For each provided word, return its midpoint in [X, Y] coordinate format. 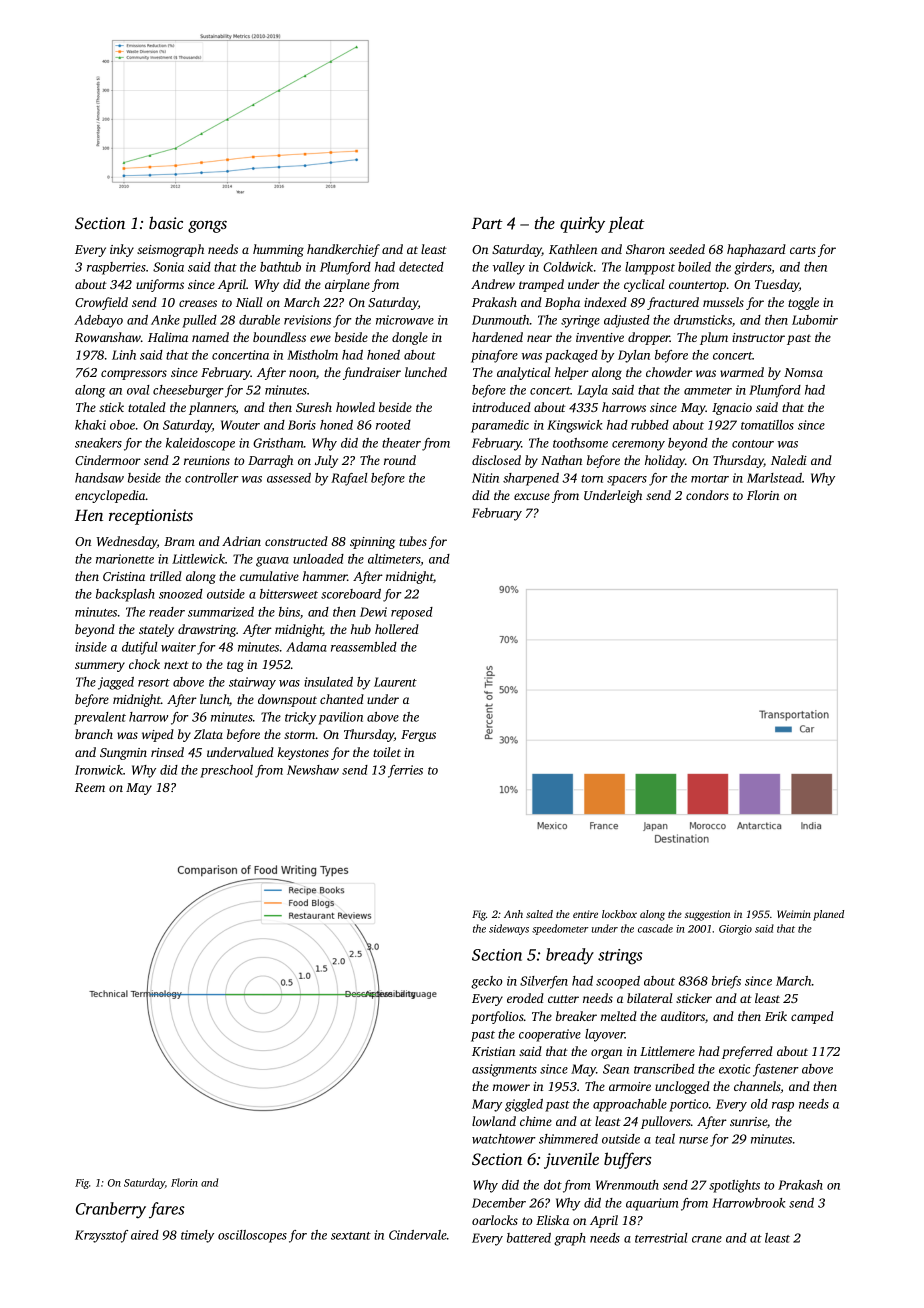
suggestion [707, 915]
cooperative [550, 1035]
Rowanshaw [108, 337]
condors [707, 495]
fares [166, 1210]
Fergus [418, 736]
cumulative [269, 576]
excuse [532, 496]
